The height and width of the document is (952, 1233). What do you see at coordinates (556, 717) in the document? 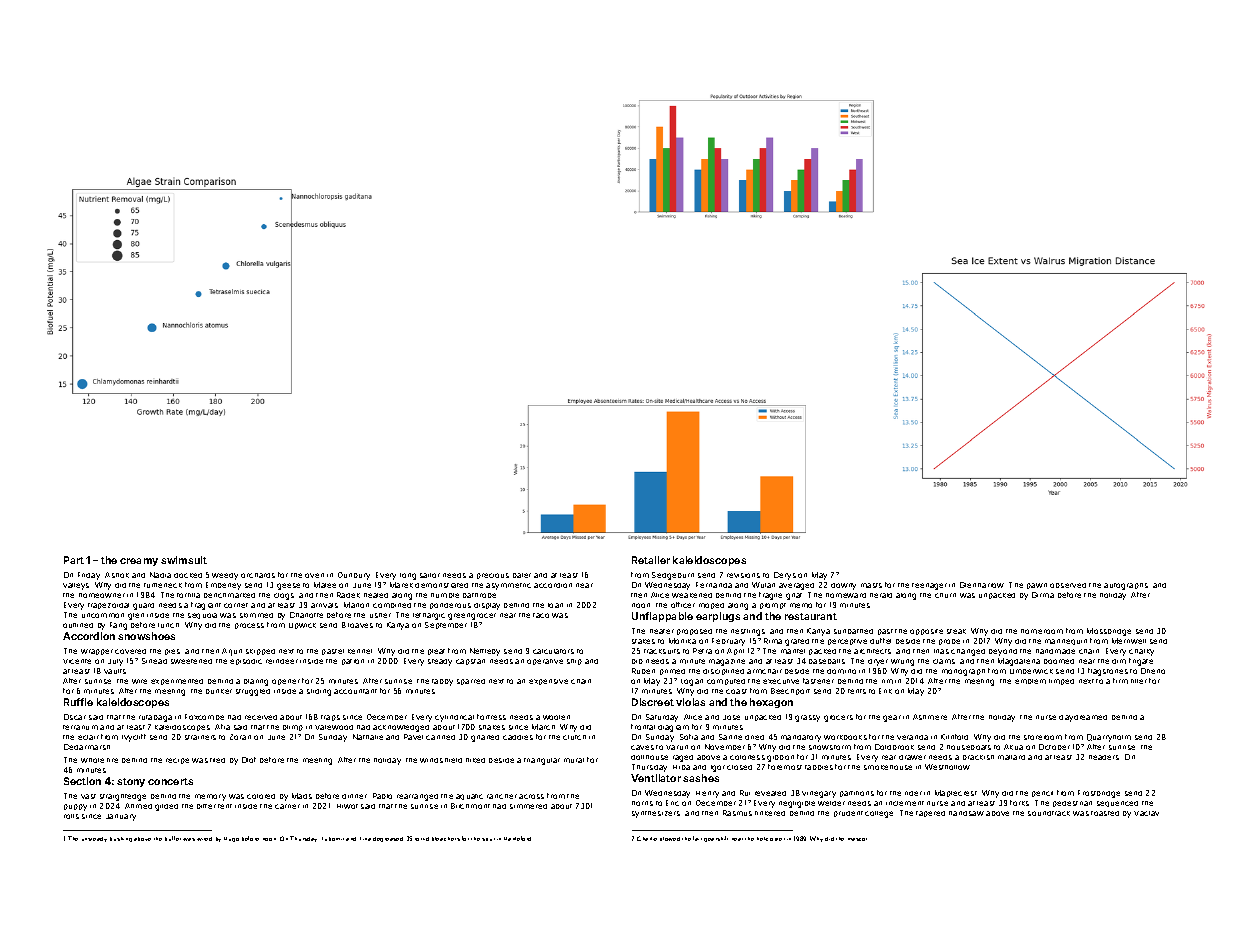
I see `woolen` at bounding box center [556, 717].
